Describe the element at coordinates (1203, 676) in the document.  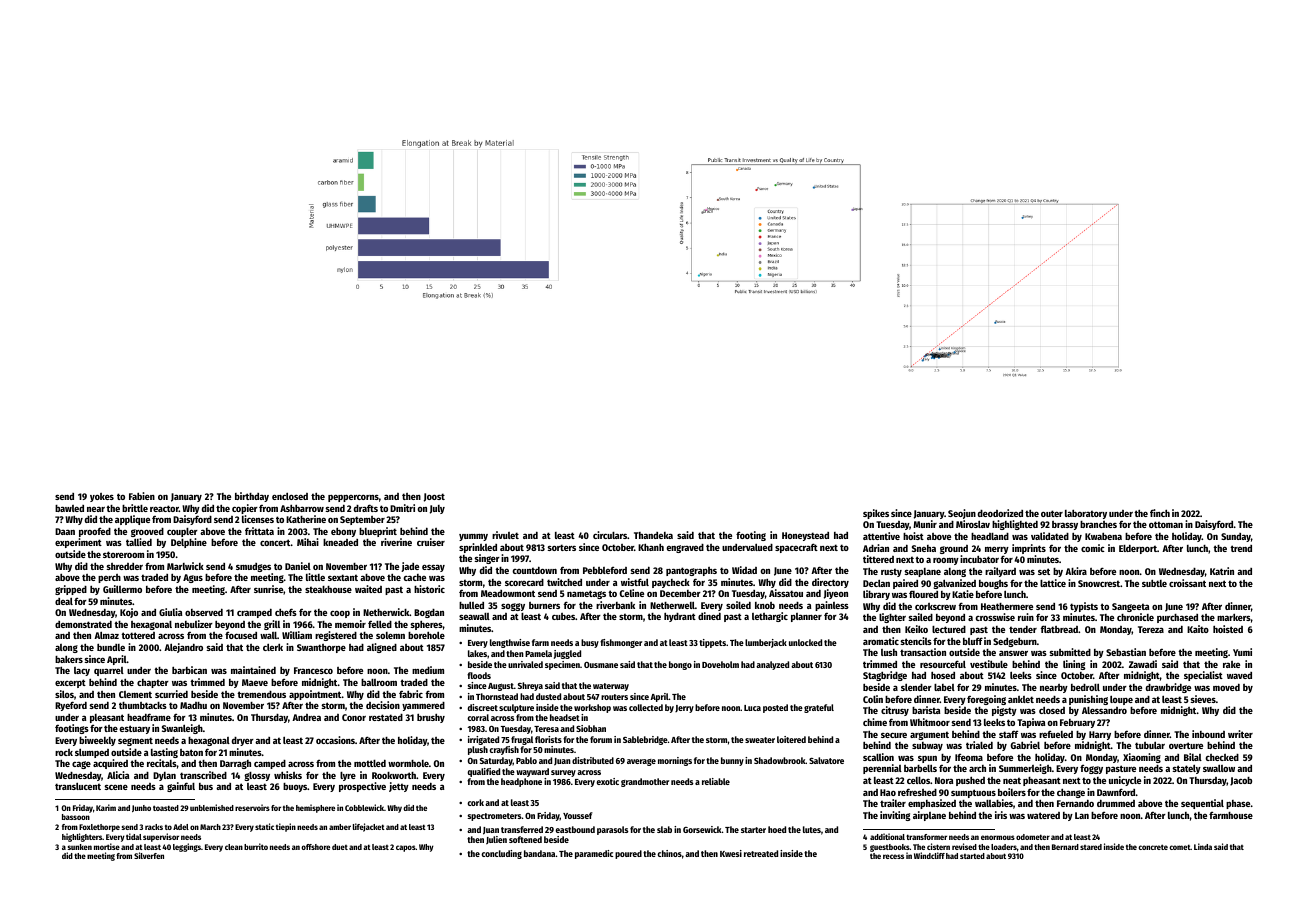
I see `specialist` at that location.
